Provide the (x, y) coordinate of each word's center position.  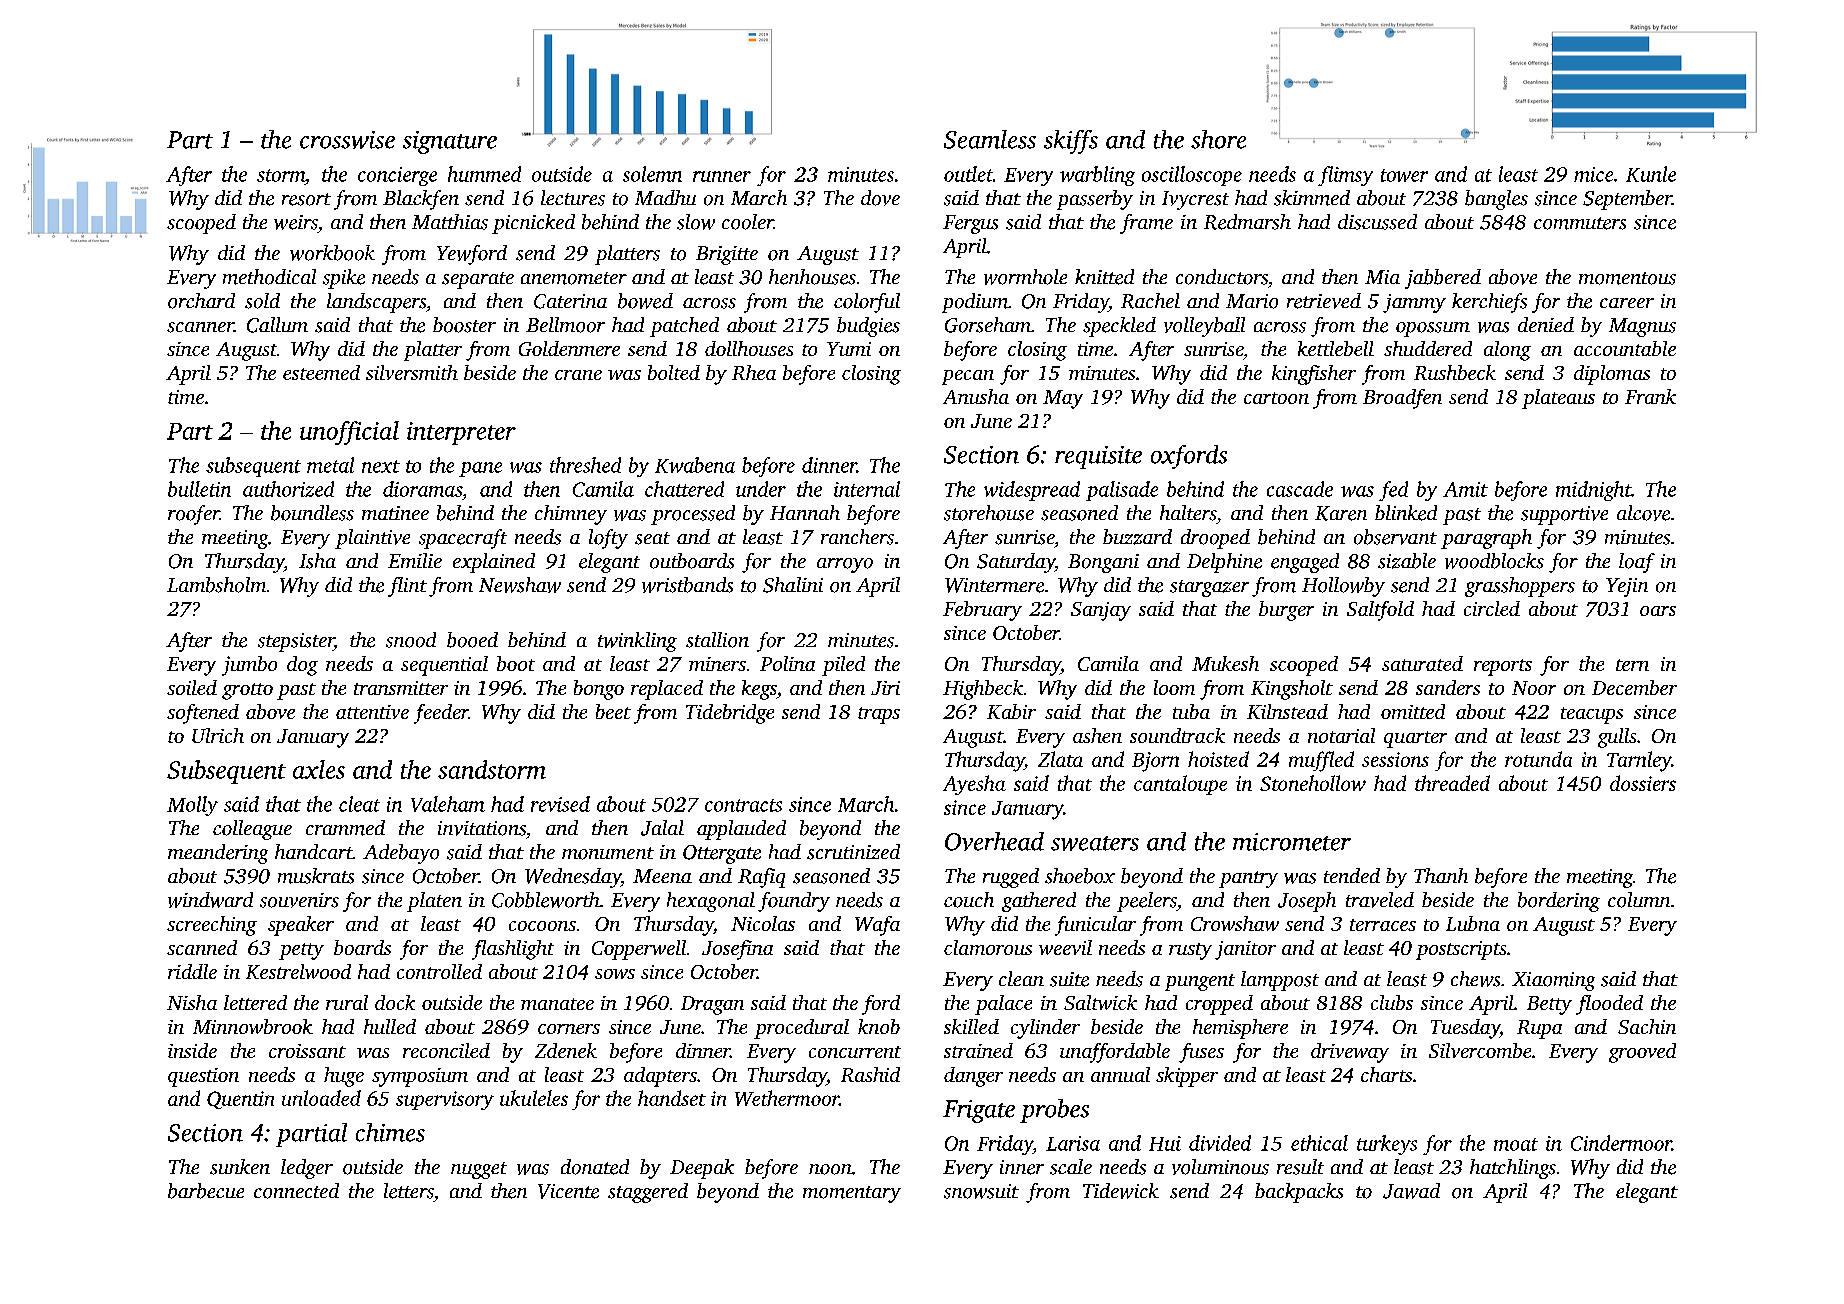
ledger (307, 1169)
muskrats (316, 876)
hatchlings (1513, 1169)
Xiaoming (1553, 981)
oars (1658, 611)
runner (722, 176)
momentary (852, 1194)
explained (494, 563)
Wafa (877, 926)
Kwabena (695, 465)
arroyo (845, 565)
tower (1404, 175)
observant (1395, 537)
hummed (484, 174)
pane (480, 469)
